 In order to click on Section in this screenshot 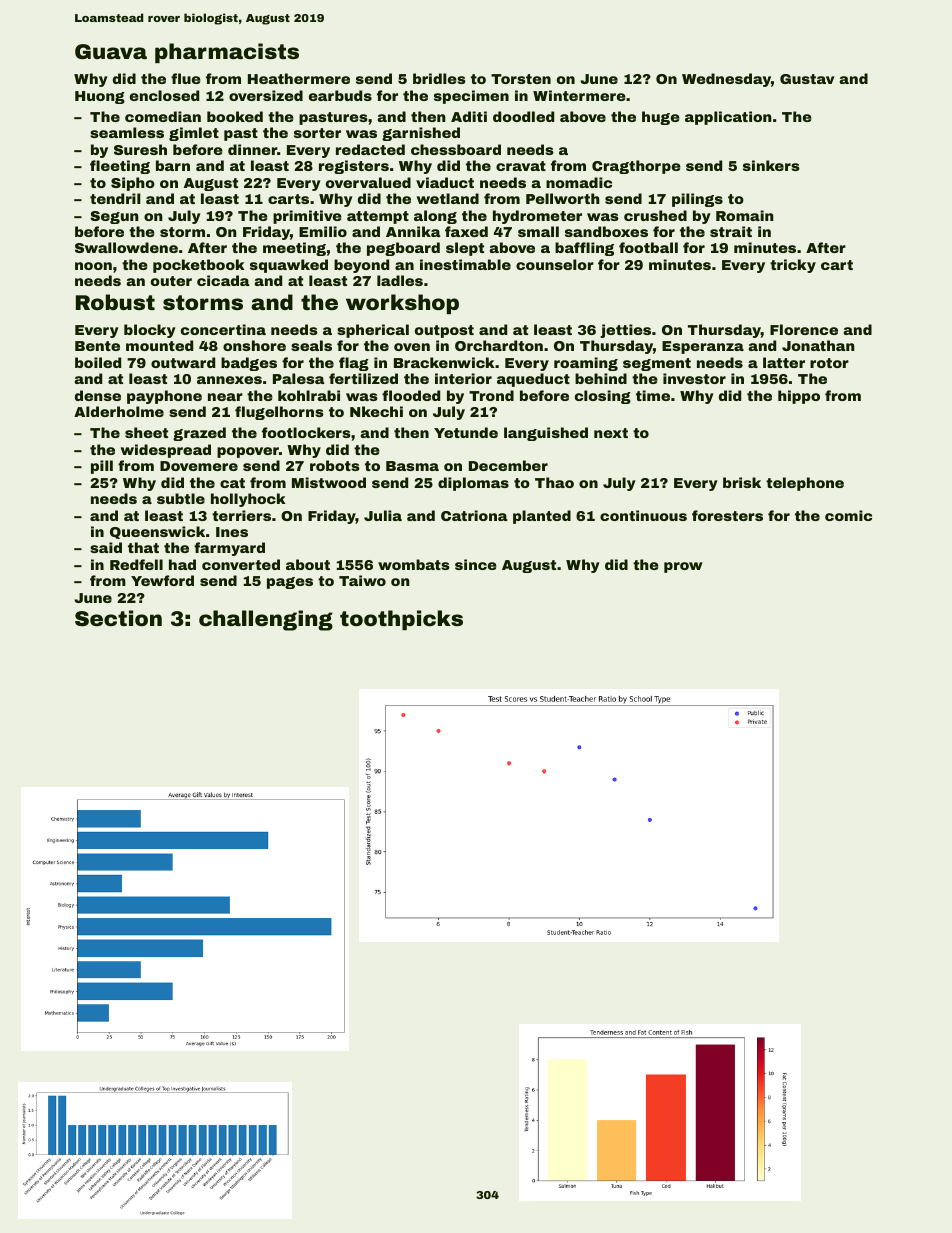, I will do `click(118, 618)`.
